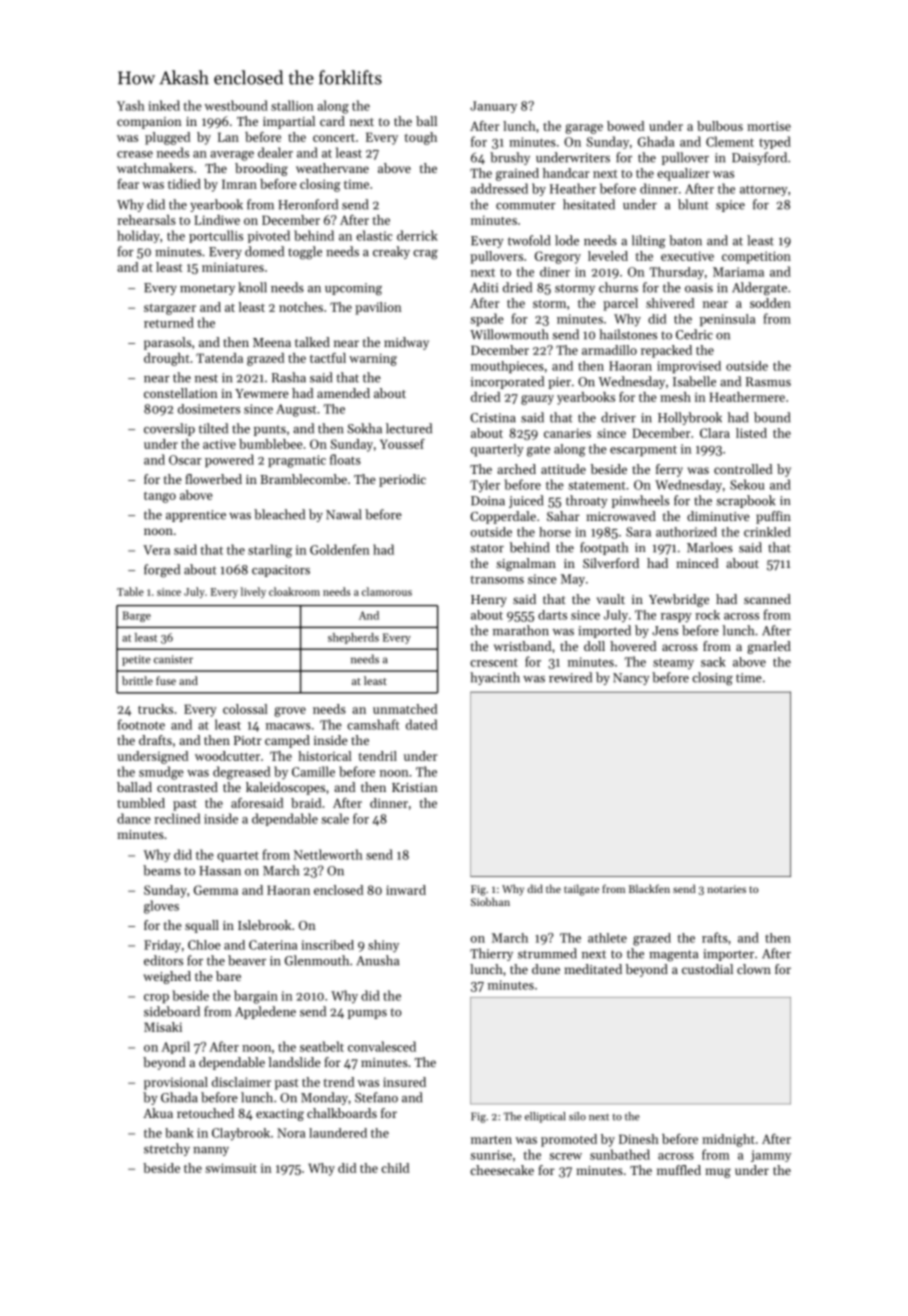  What do you see at coordinates (404, 1082) in the page?
I see `insured` at bounding box center [404, 1082].
